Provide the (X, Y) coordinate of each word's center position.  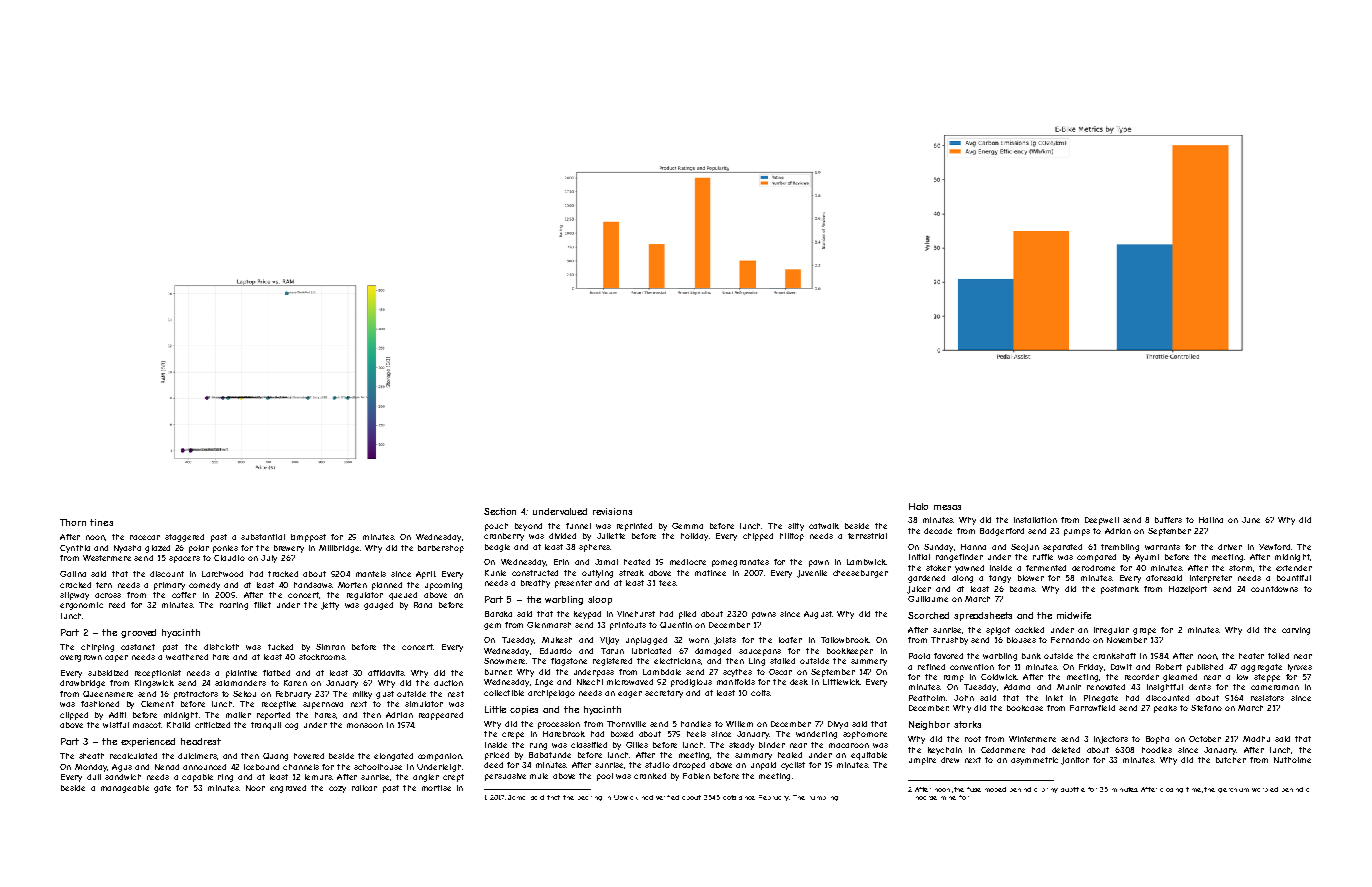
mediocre (688, 562)
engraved (288, 789)
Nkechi (590, 682)
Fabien (696, 776)
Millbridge (339, 549)
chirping (97, 648)
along (962, 579)
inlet (1054, 698)
